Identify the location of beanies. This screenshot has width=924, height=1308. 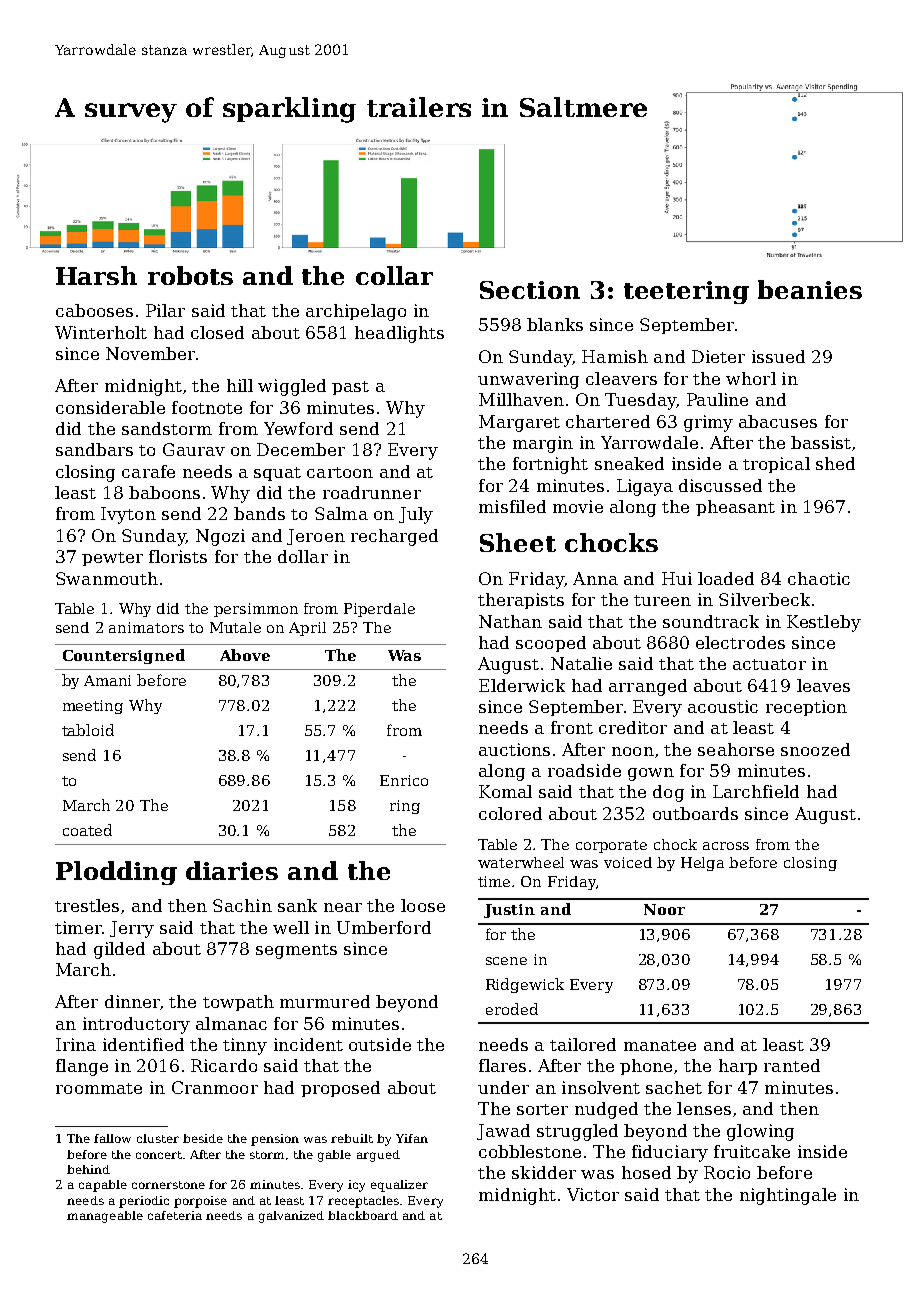
(810, 289).
